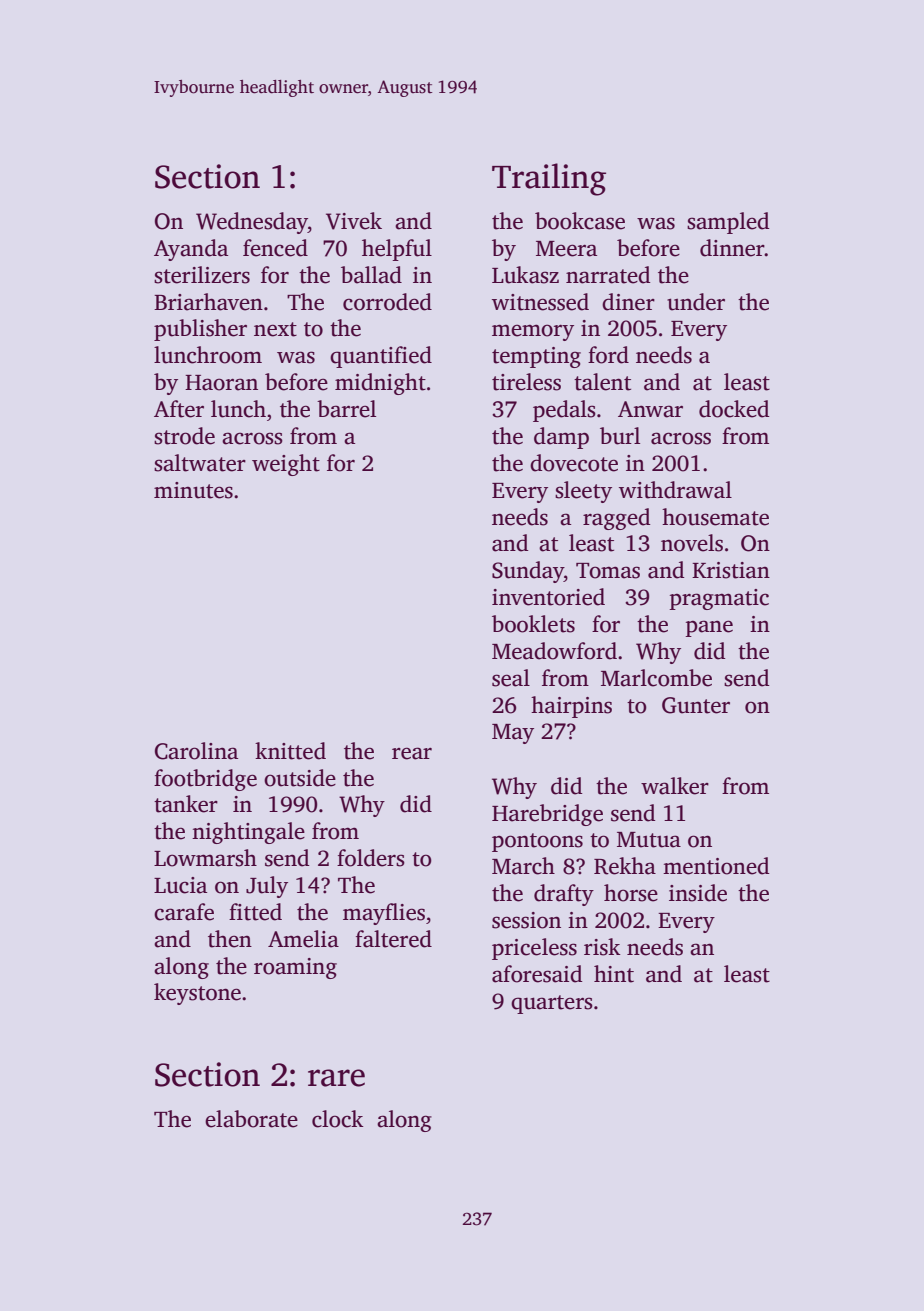 The image size is (924, 1311). I want to click on rear, so click(412, 753).
